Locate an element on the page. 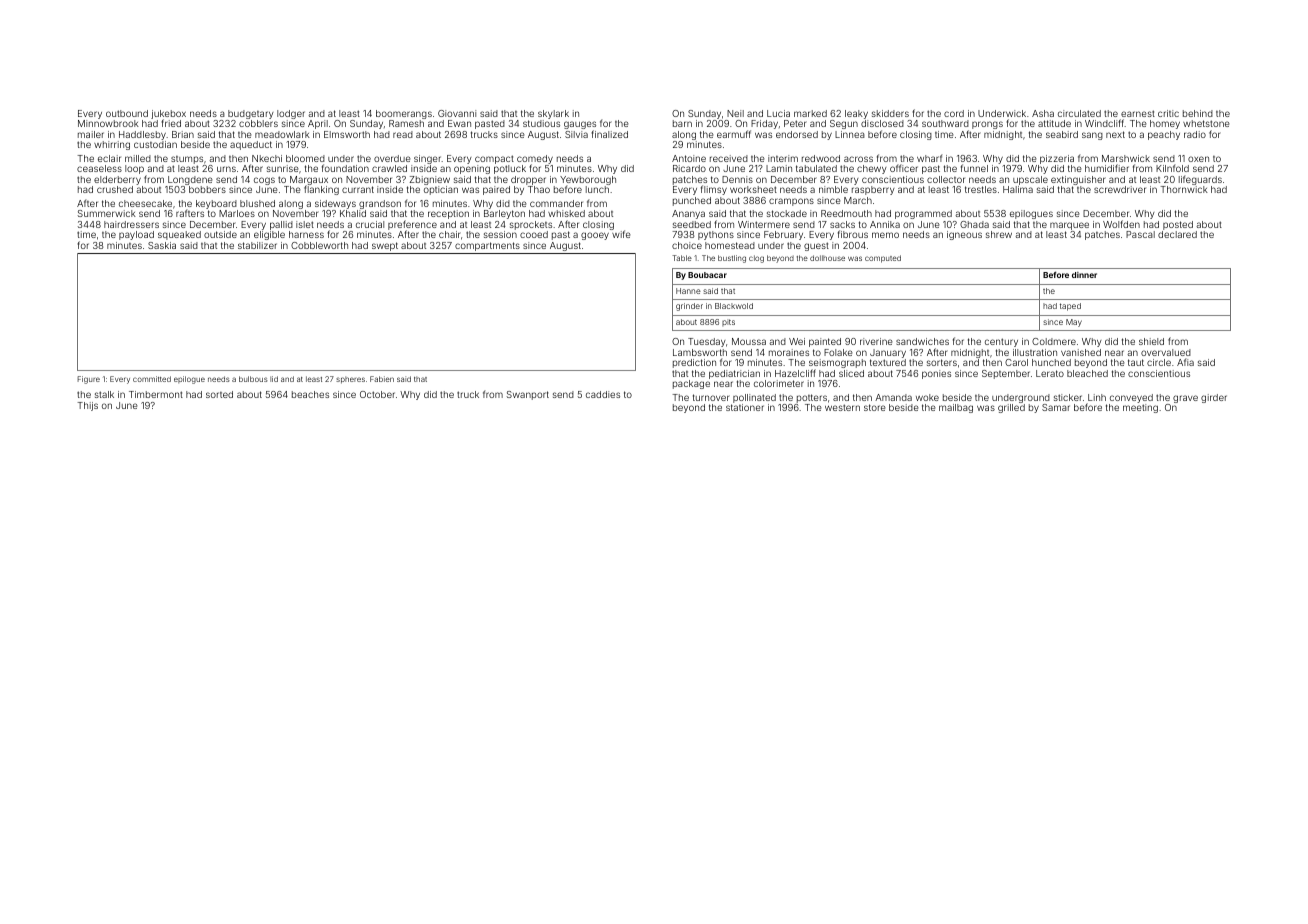  Neil is located at coordinates (735, 113).
